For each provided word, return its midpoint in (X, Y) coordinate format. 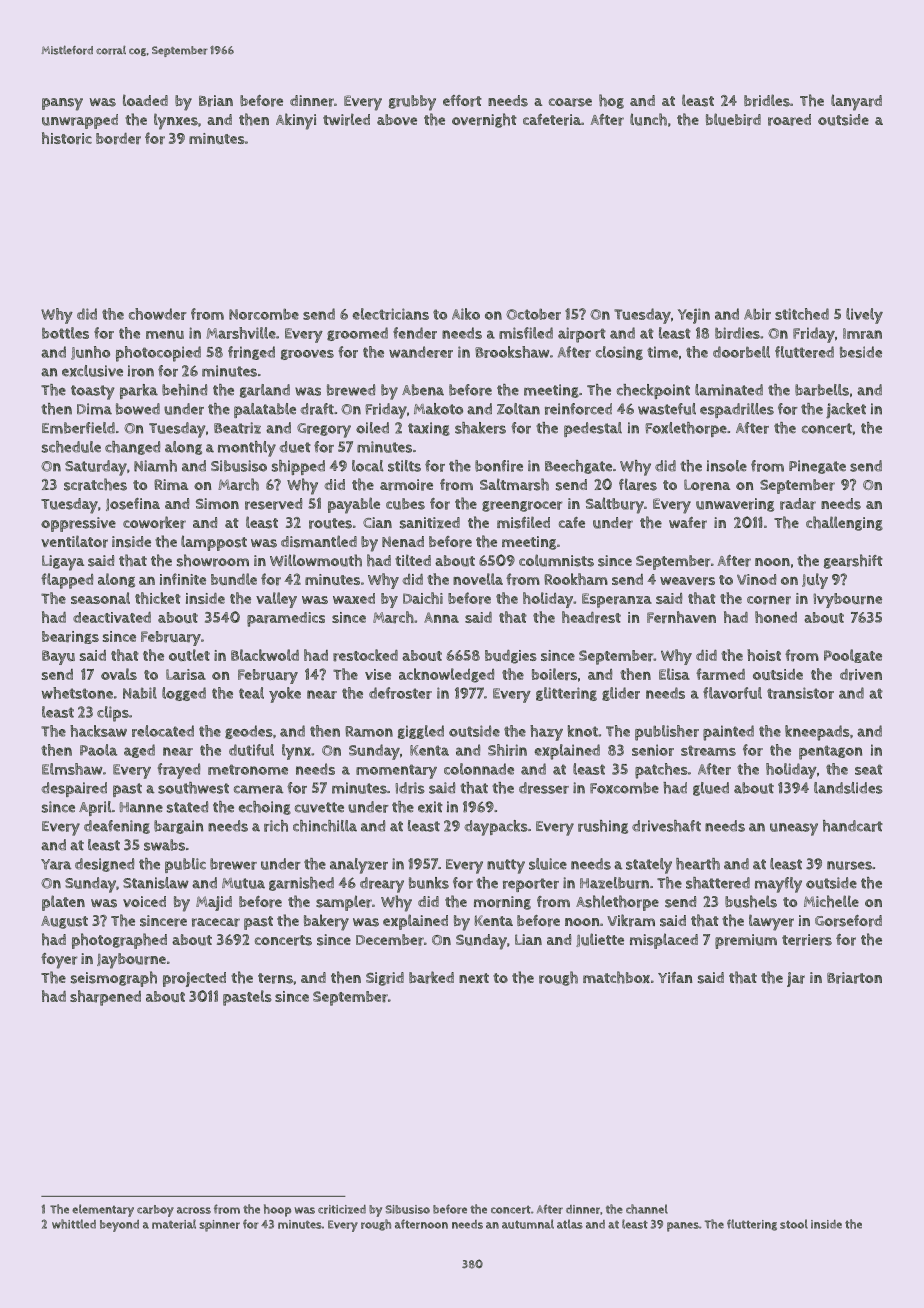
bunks (429, 883)
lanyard (856, 102)
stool (794, 1224)
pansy (62, 104)
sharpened (105, 998)
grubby (412, 103)
